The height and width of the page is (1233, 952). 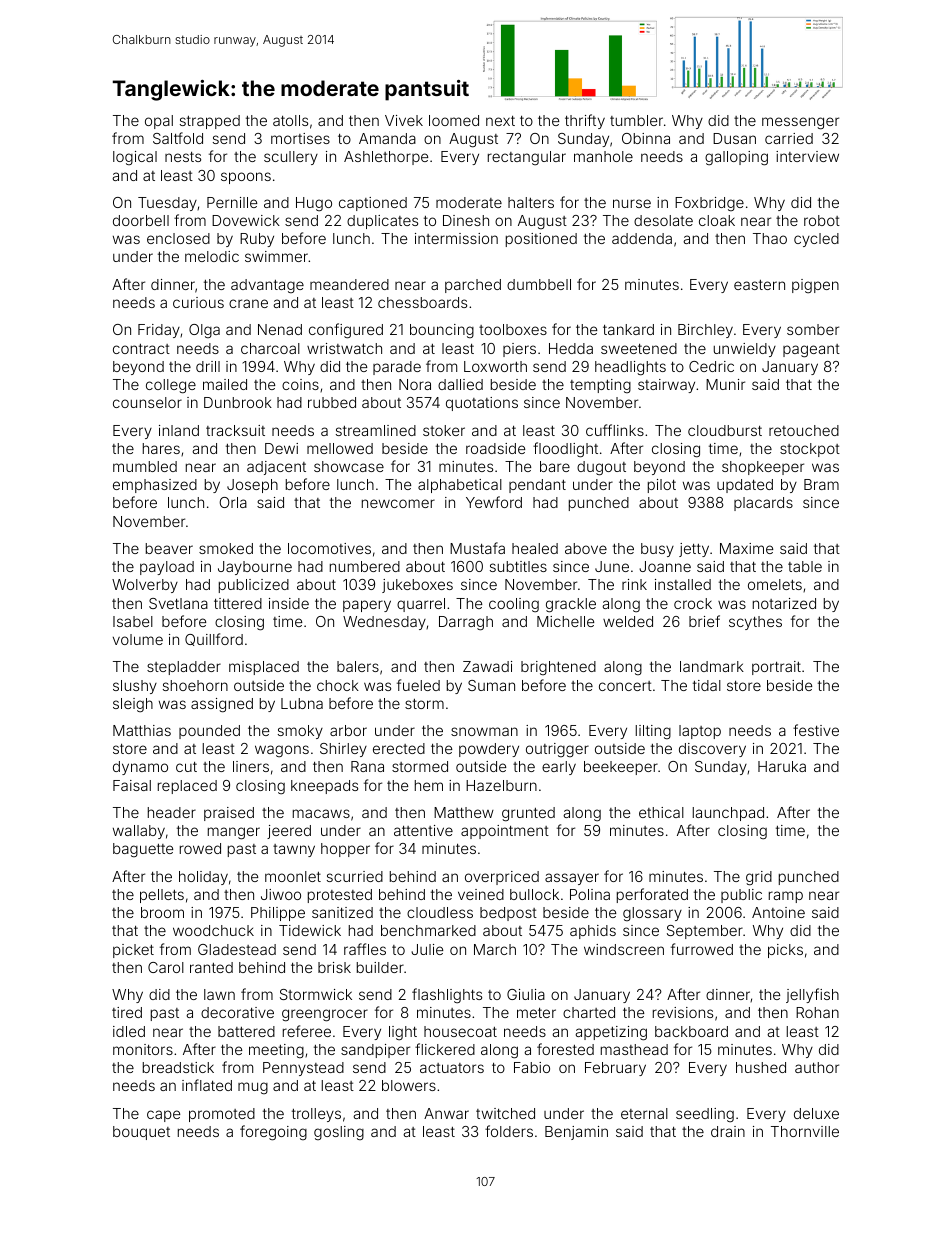 What do you see at coordinates (509, 1131) in the page?
I see `folders` at bounding box center [509, 1131].
